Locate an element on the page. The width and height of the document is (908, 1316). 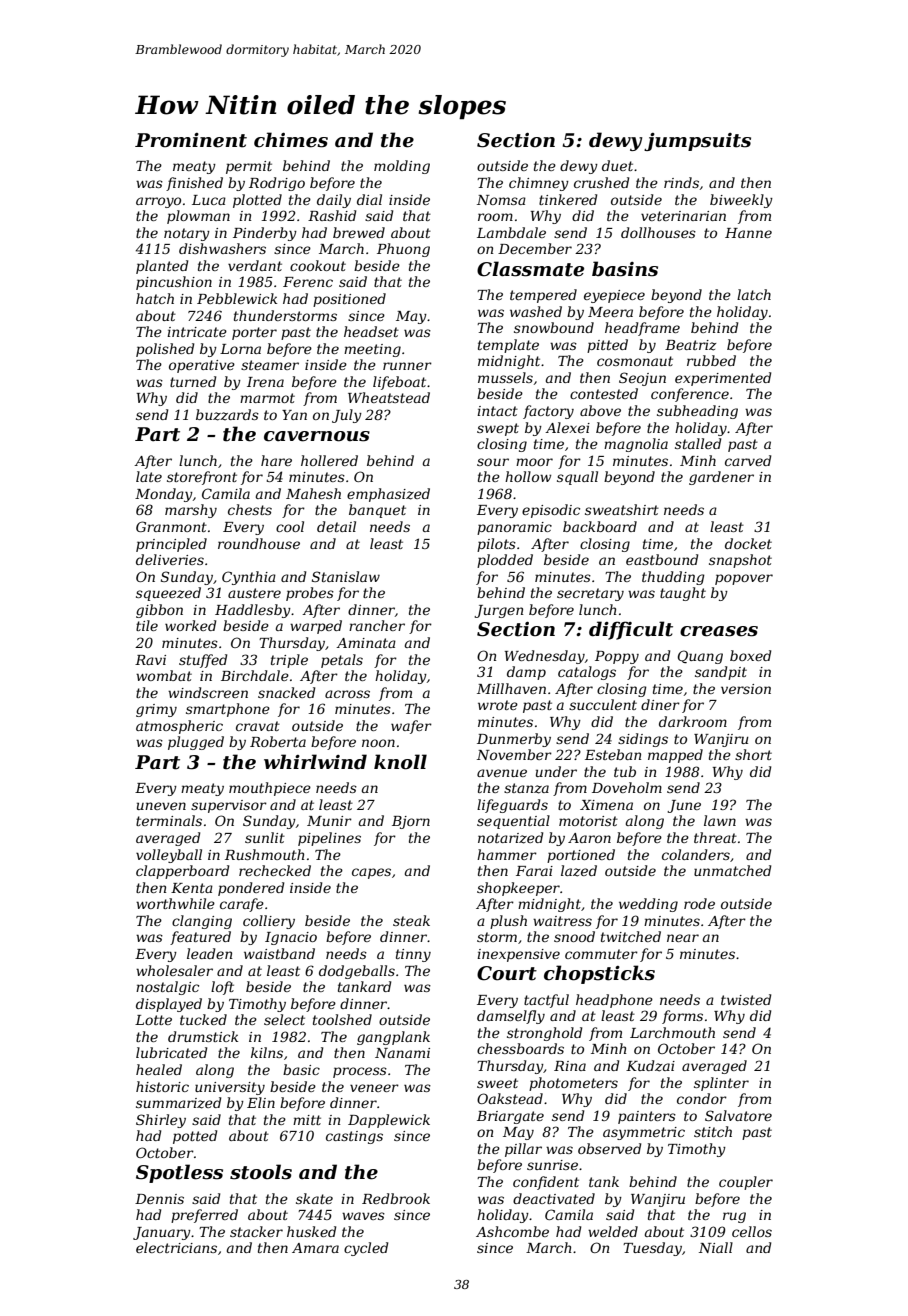
polished is located at coordinates (165, 350).
